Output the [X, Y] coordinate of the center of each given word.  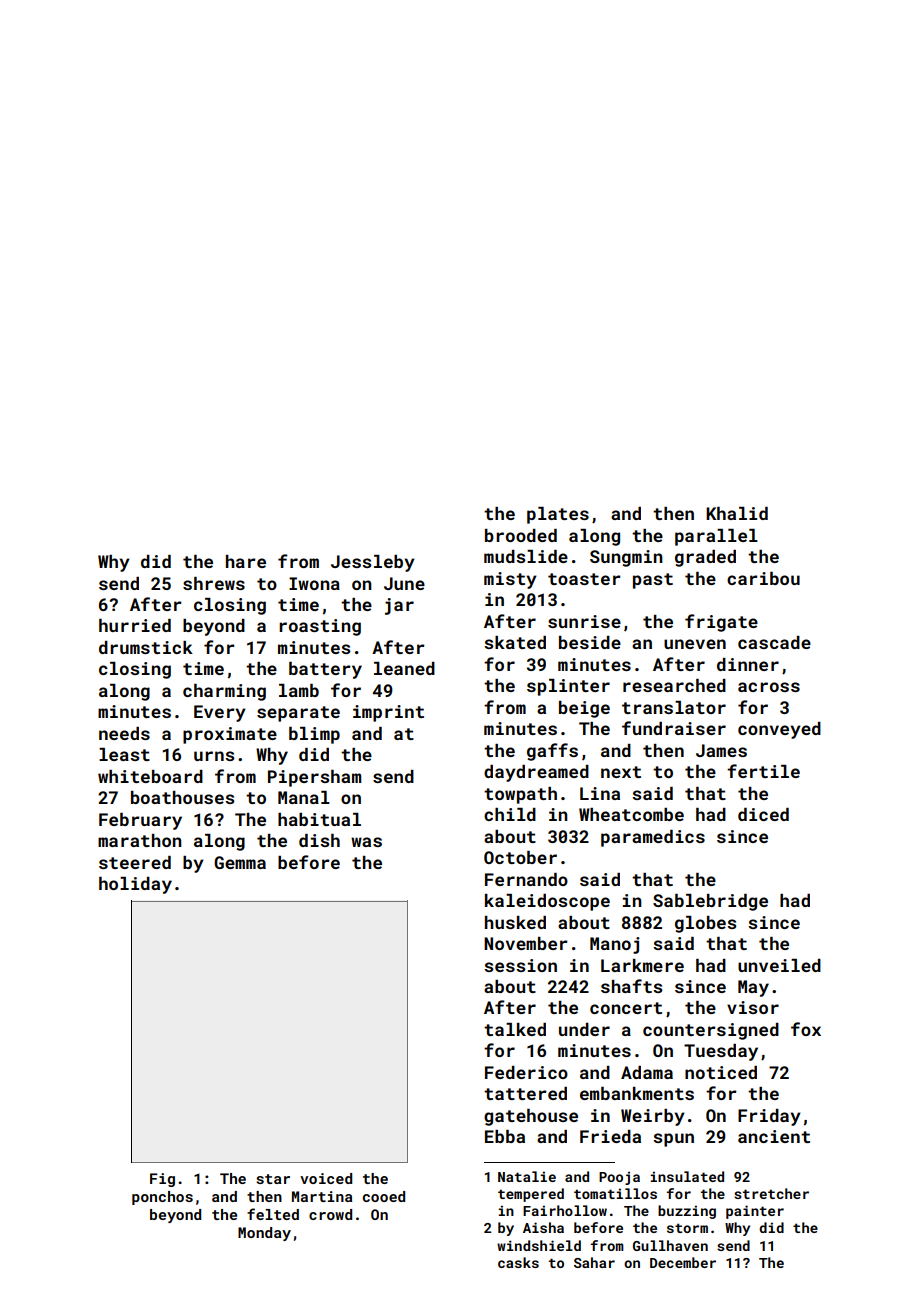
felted [273, 1214]
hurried [135, 625]
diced [763, 814]
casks [518, 1262]
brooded [521, 535]
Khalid [737, 513]
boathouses [183, 797]
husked [515, 922]
